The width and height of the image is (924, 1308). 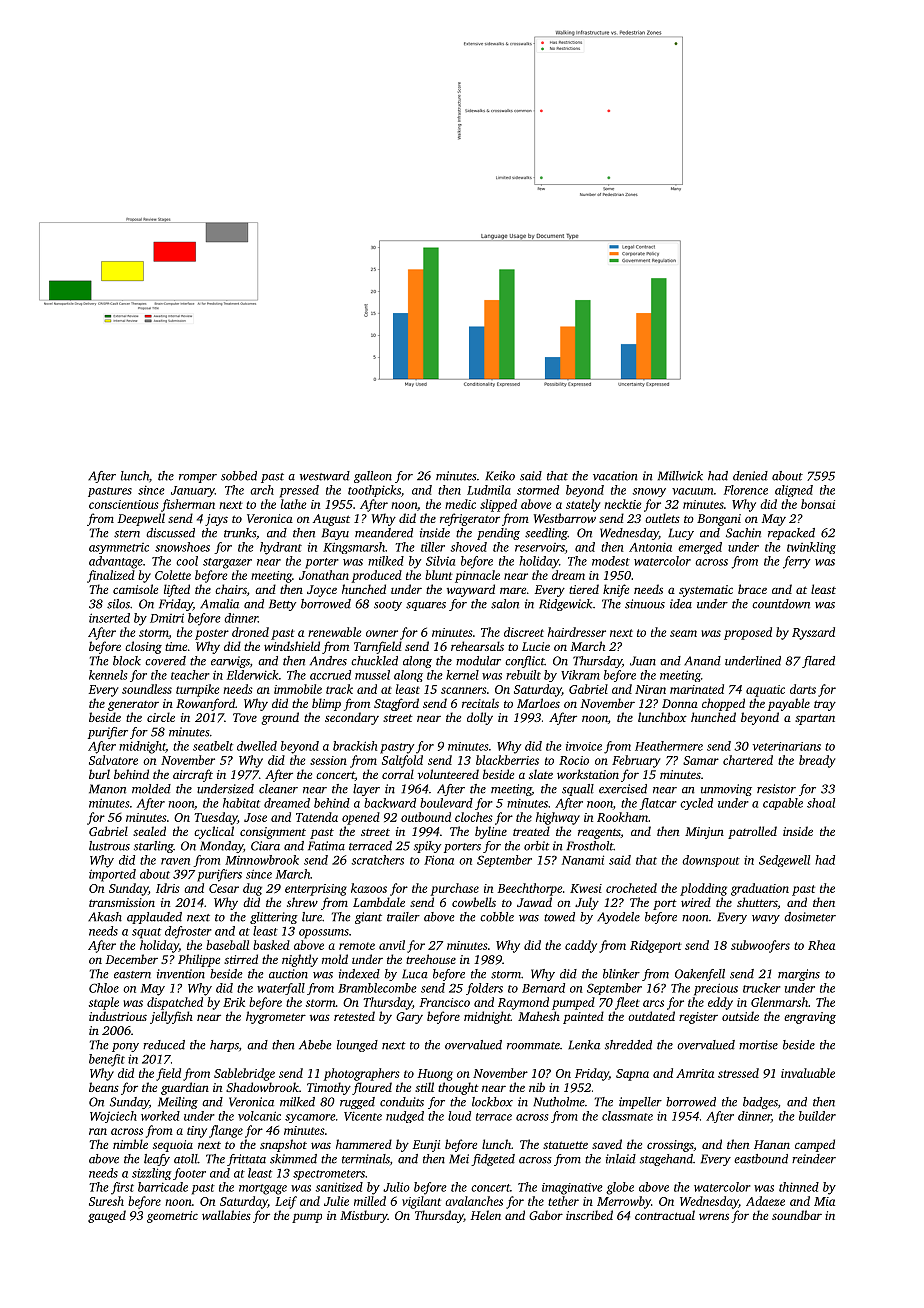 I want to click on Ciara, so click(x=265, y=846).
